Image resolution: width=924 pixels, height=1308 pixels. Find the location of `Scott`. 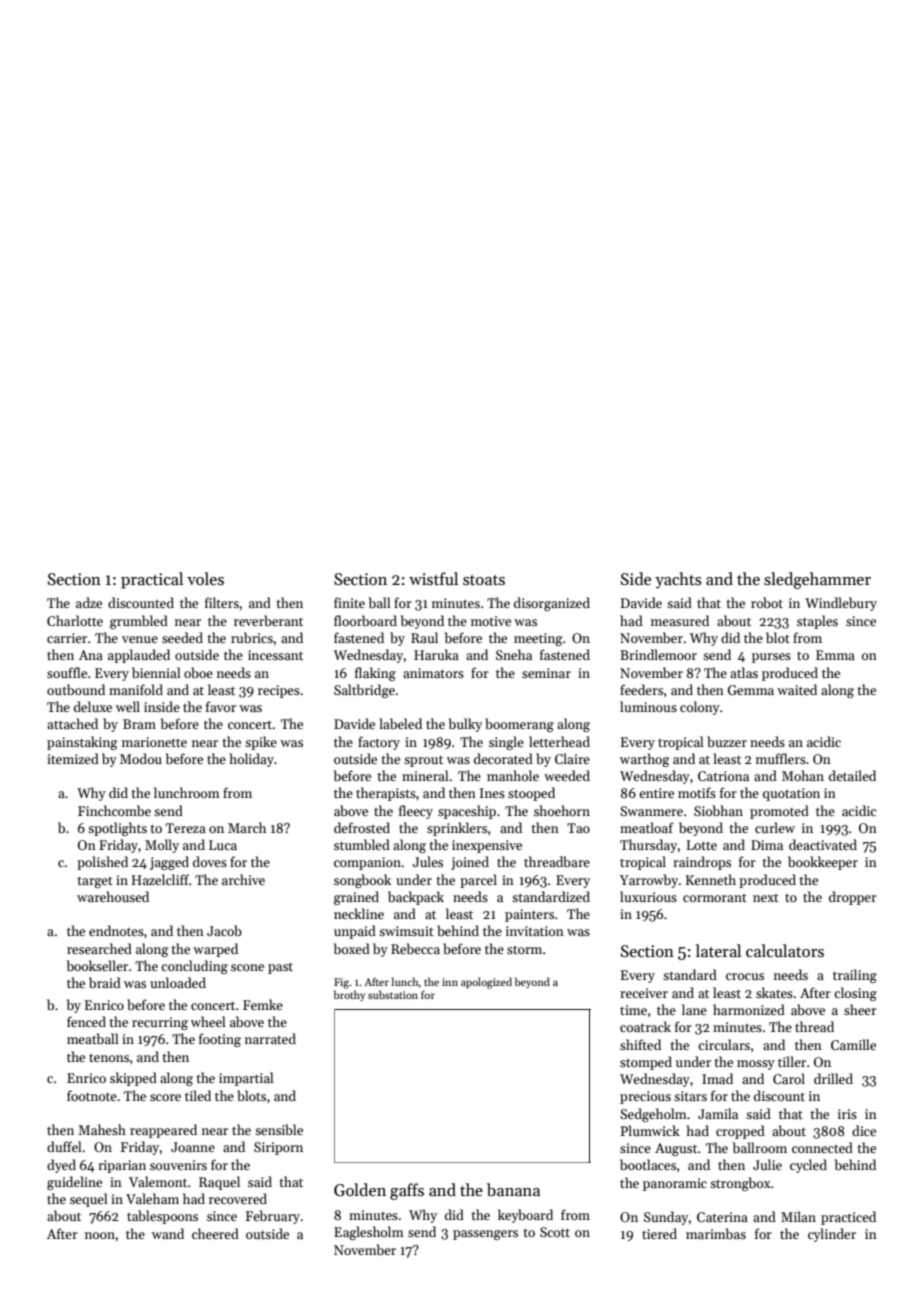

Scott is located at coordinates (555, 1232).
